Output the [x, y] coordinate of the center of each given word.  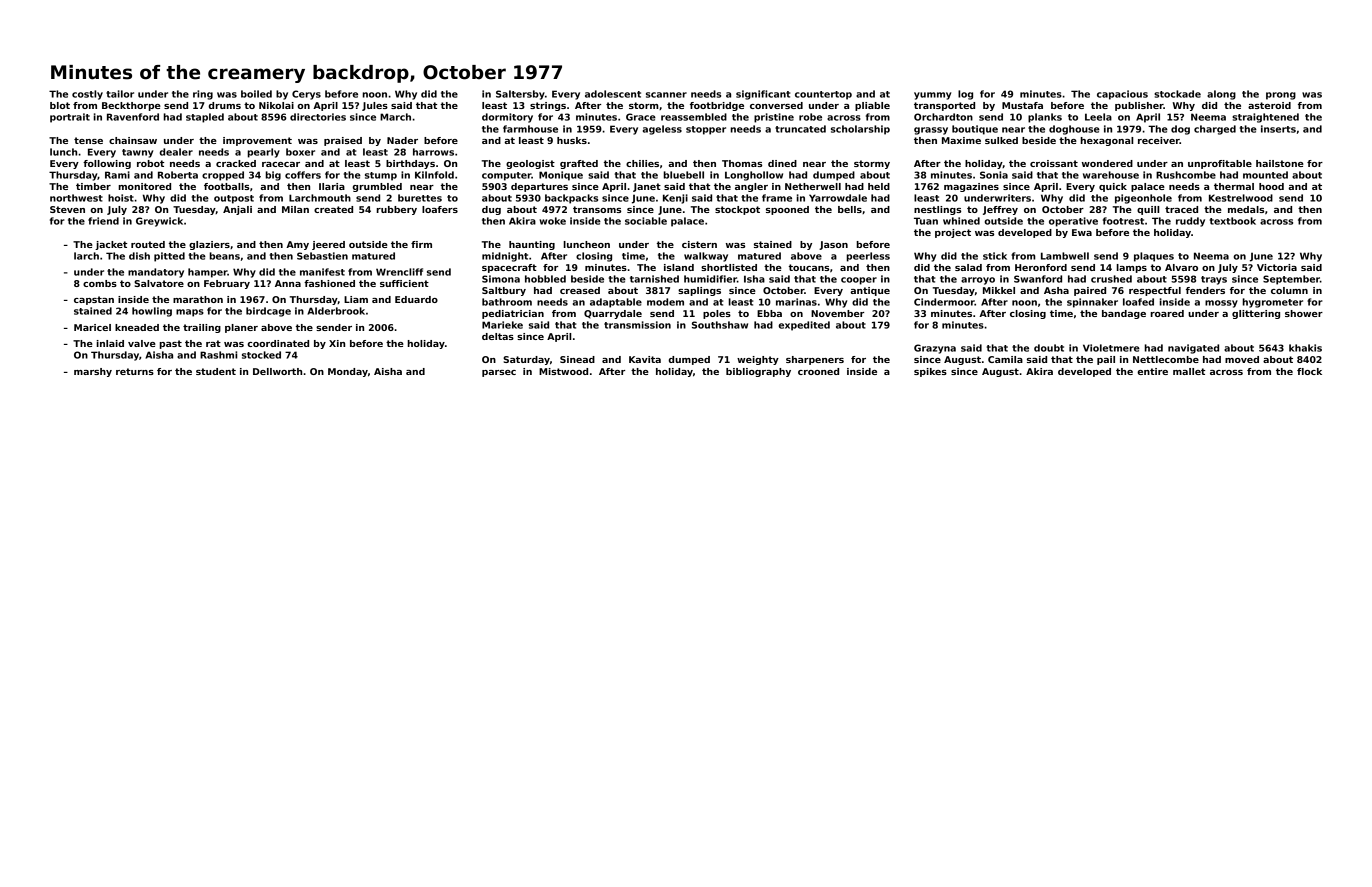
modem [665, 302]
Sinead [577, 359]
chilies [642, 163]
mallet [1189, 371]
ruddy [1190, 222]
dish [139, 256]
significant [763, 95]
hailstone [1280, 163]
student [216, 371]
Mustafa [1022, 105]
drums [224, 105]
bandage [1124, 314]
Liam [356, 299]
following [107, 164]
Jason [833, 245]
